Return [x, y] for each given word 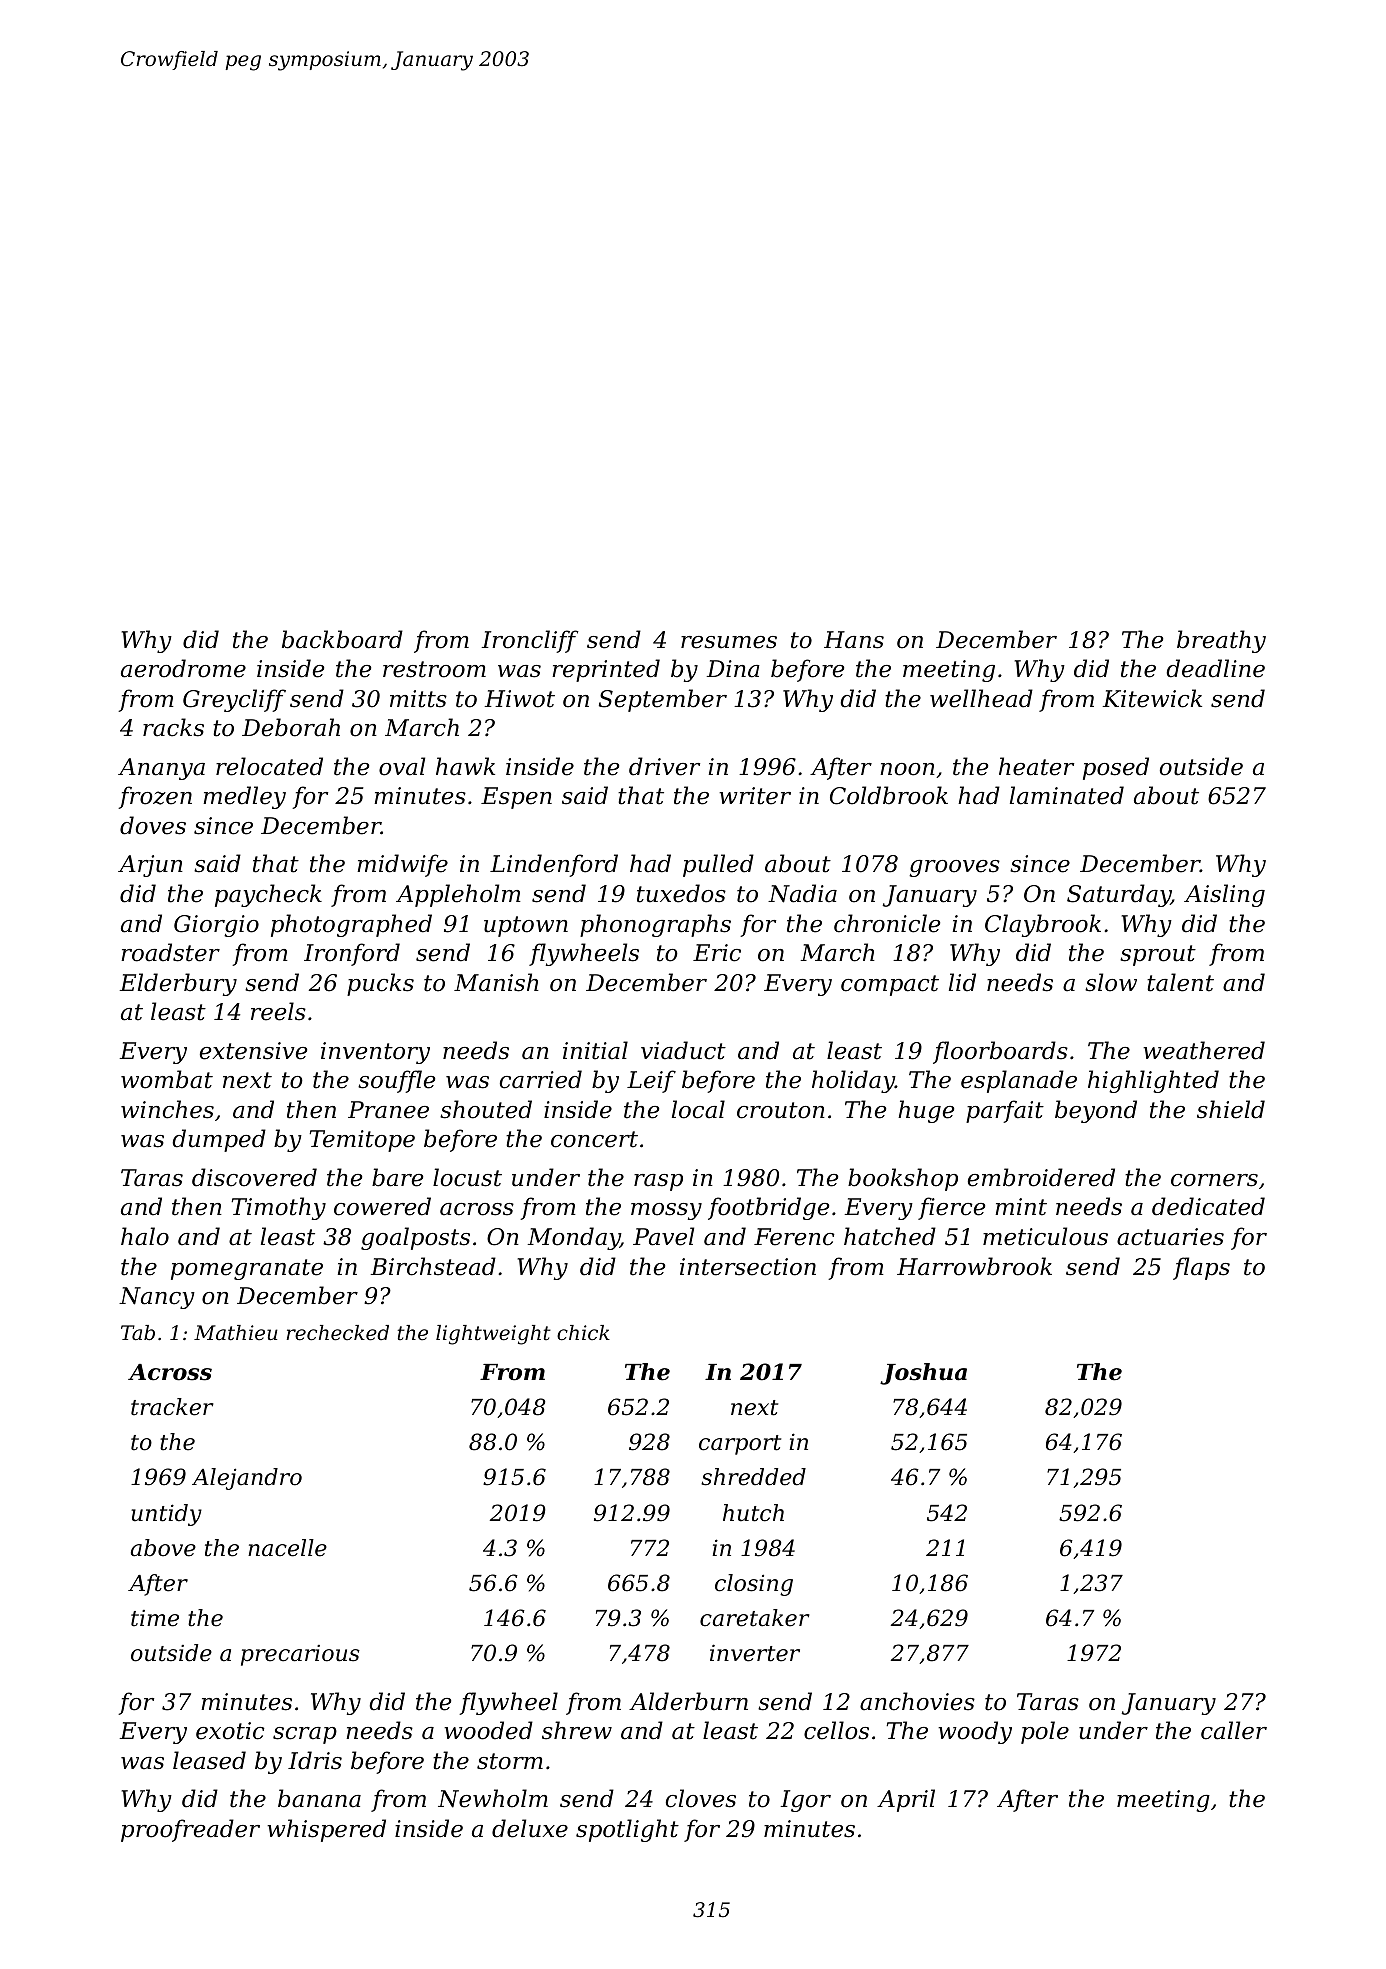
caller [1234, 1730]
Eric [717, 953]
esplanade [1019, 1081]
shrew [577, 1730]
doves [153, 825]
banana [319, 1798]
